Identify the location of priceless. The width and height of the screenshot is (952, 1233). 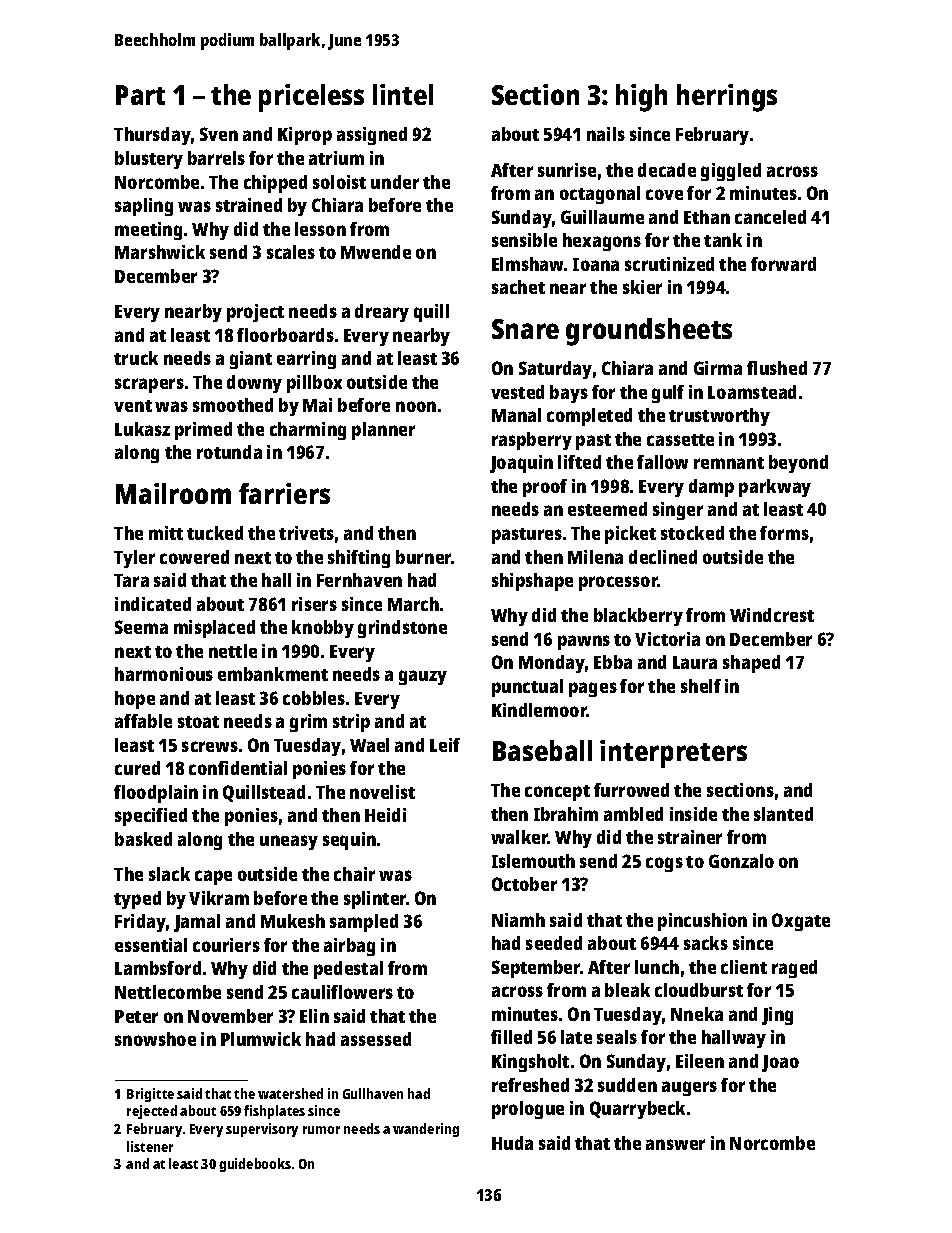
(311, 98).
